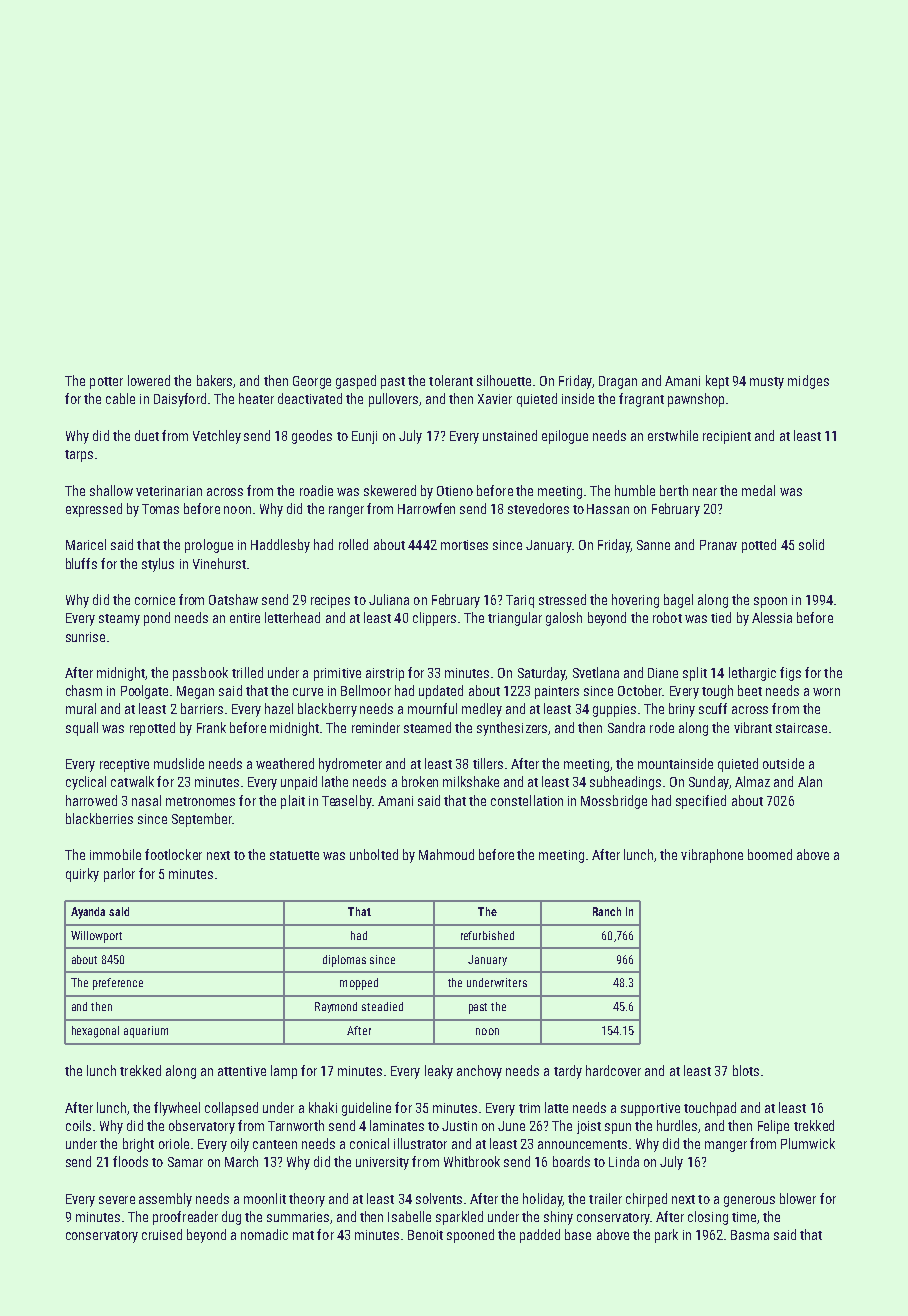  I want to click on silhouette, so click(504, 380).
